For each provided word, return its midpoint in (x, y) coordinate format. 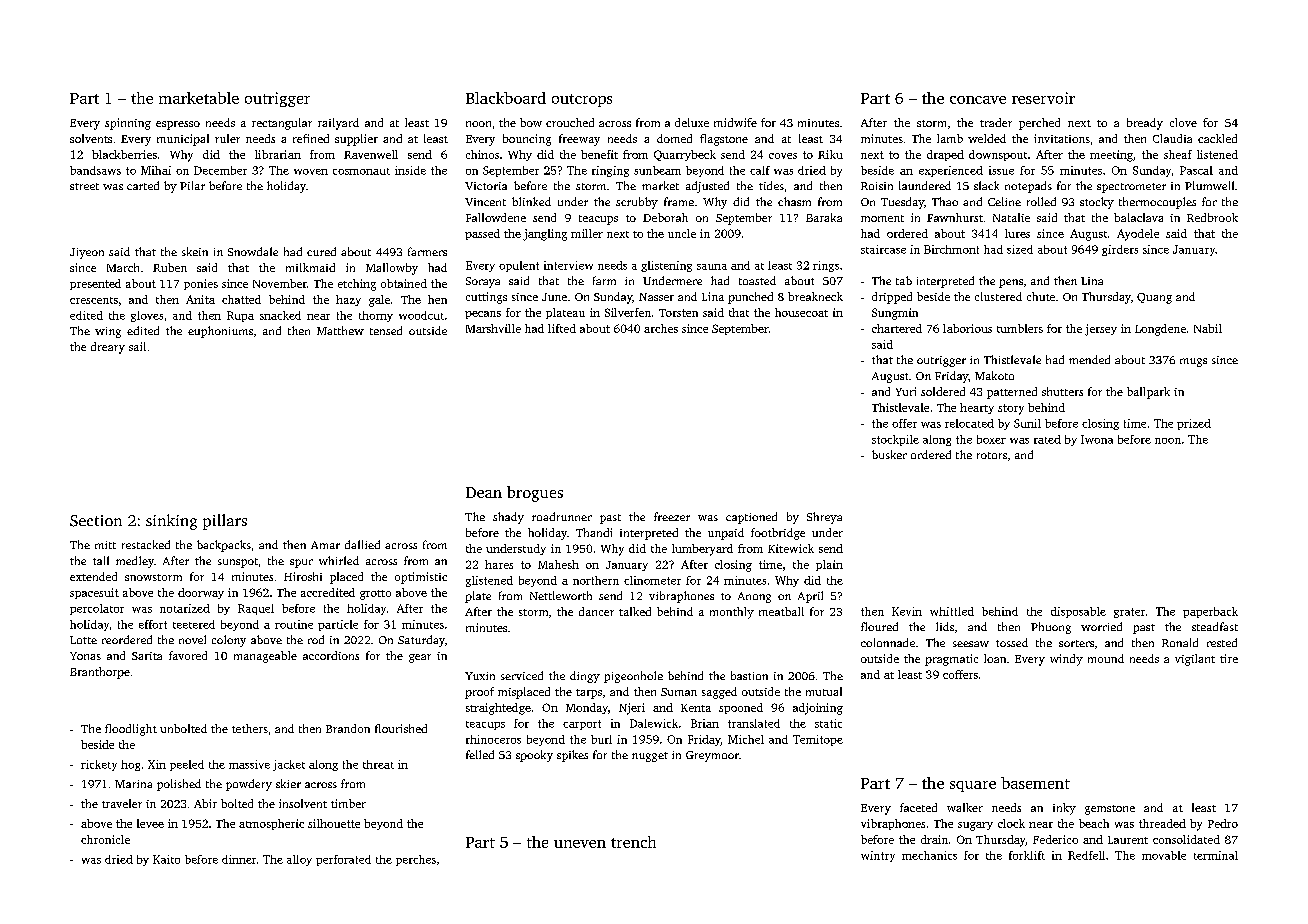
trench (633, 842)
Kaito (166, 859)
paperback (1210, 612)
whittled (952, 611)
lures (1017, 233)
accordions (331, 655)
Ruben (170, 267)
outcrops (582, 100)
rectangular (282, 124)
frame (679, 201)
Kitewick (791, 548)
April (810, 597)
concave (978, 100)
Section (96, 521)
